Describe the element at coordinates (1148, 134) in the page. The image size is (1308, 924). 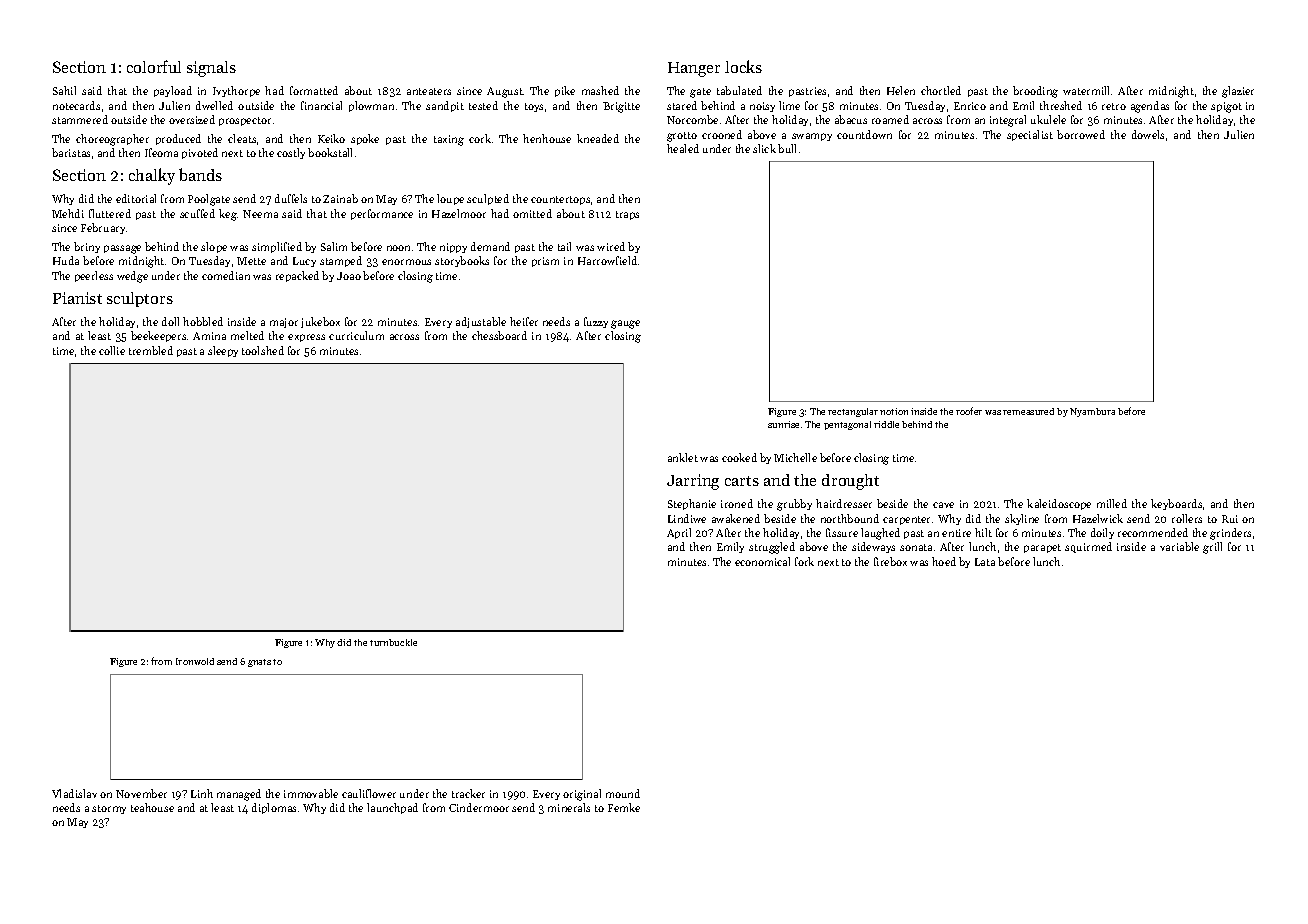
I see `dowels` at that location.
